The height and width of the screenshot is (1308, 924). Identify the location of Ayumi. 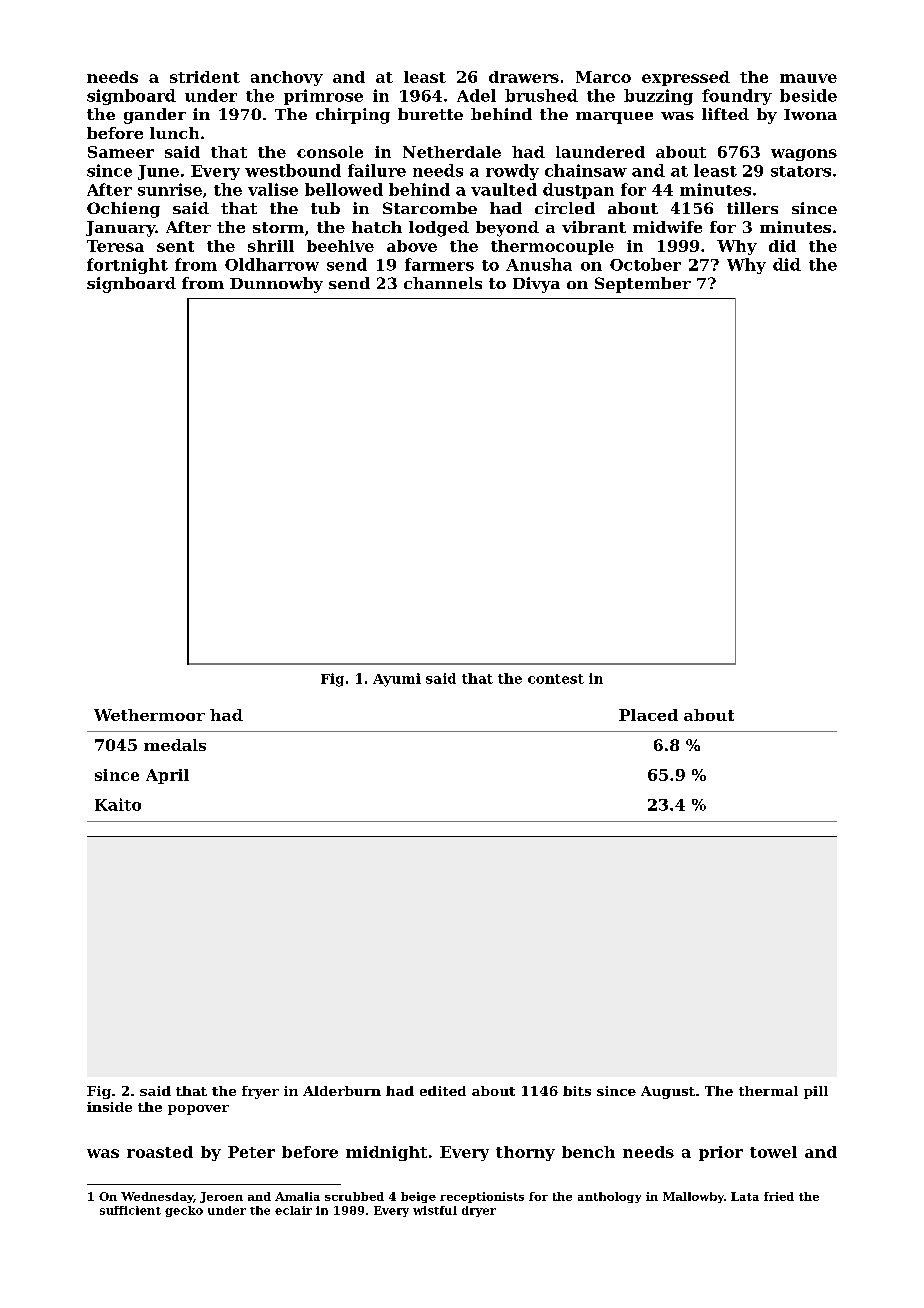
(397, 680).
